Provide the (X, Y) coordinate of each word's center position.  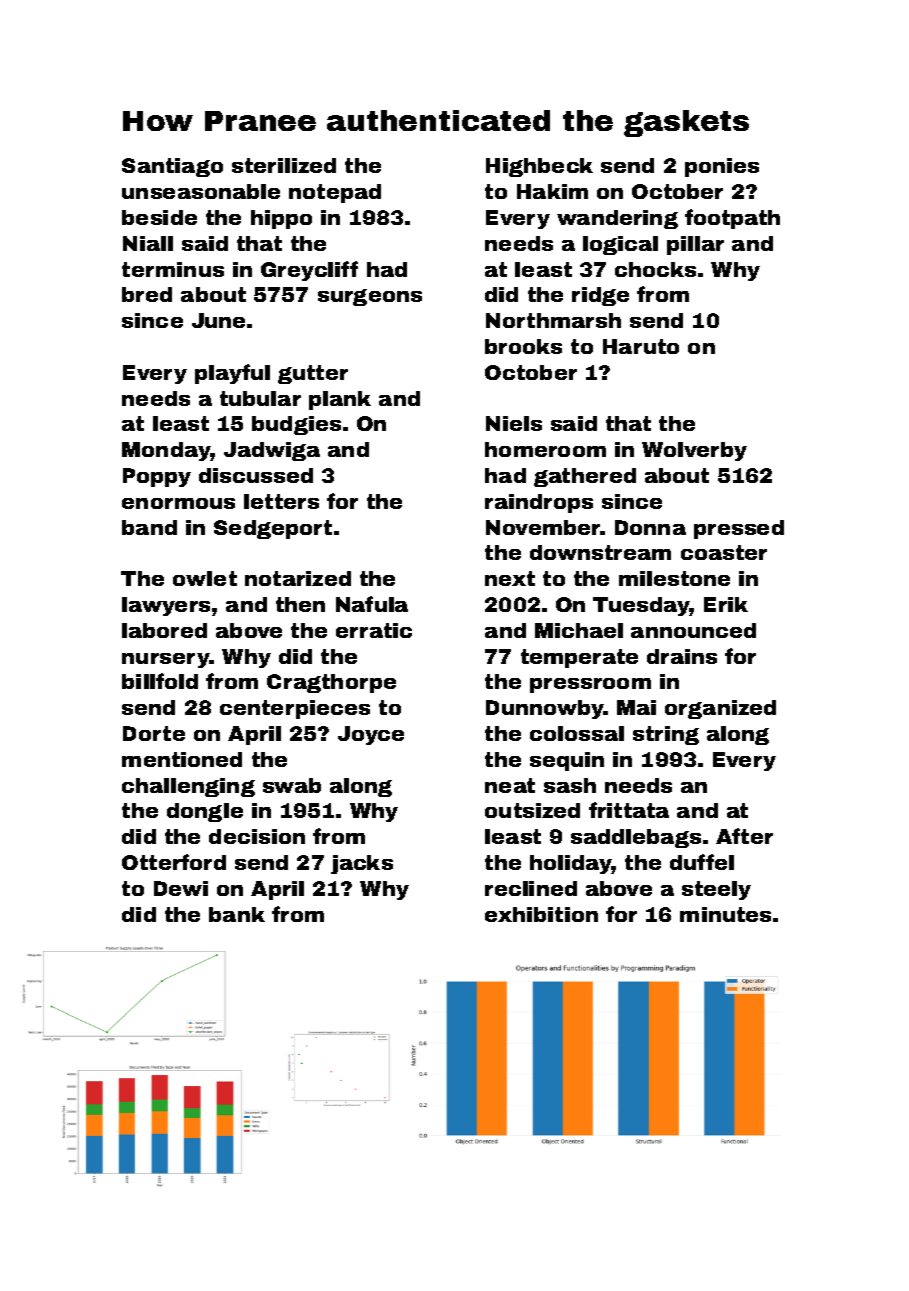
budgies (296, 425)
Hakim (552, 191)
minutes (725, 914)
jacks (362, 864)
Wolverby (694, 451)
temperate (579, 658)
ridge (600, 296)
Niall (148, 243)
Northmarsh (553, 320)
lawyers (166, 606)
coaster (724, 552)
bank (237, 914)
